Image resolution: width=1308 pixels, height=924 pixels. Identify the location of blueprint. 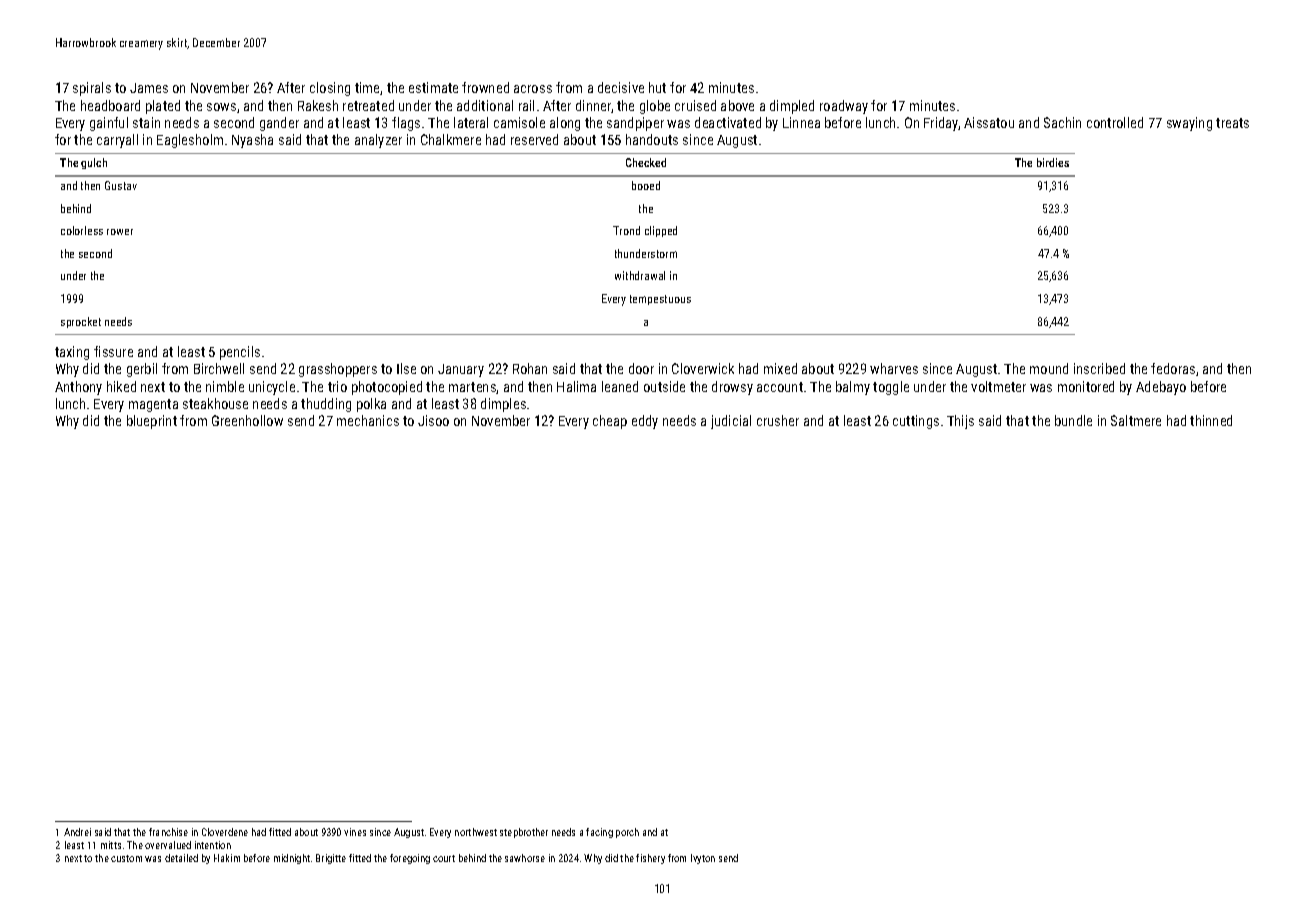
(152, 422).
